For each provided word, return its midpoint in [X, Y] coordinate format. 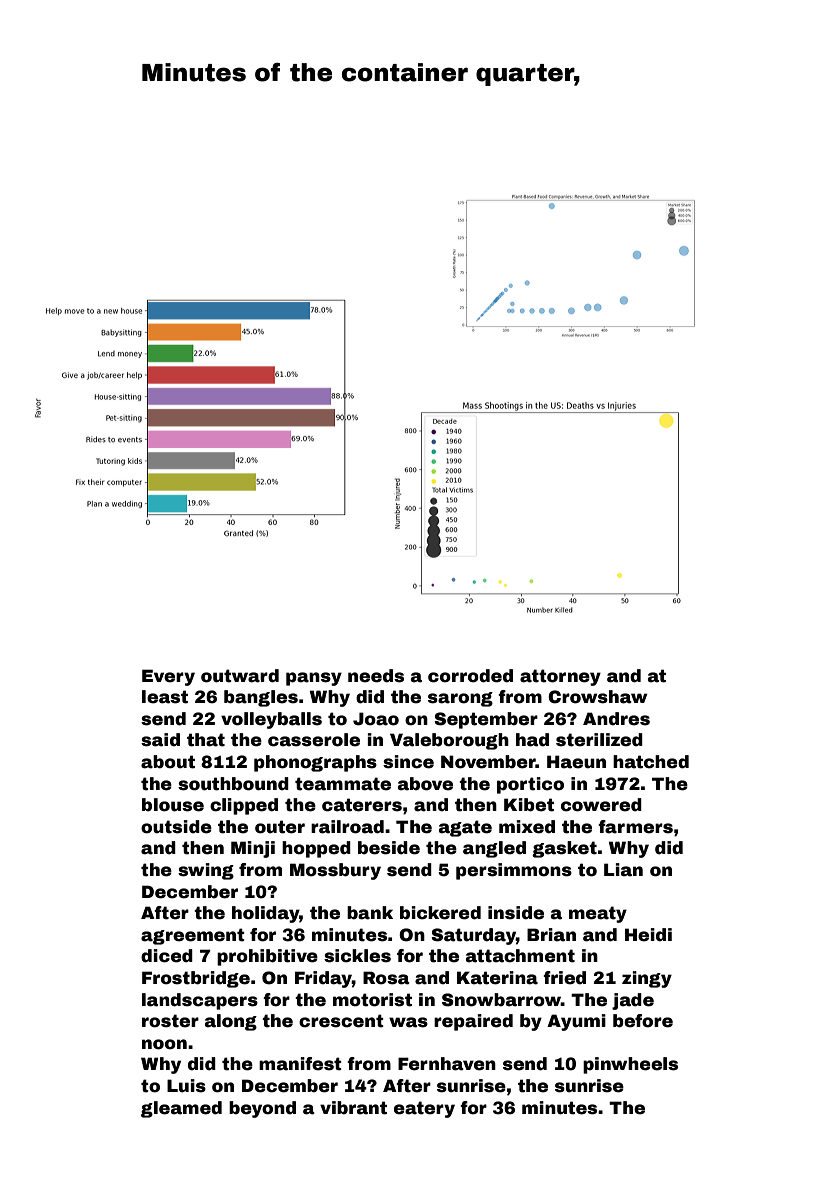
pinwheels [630, 1065]
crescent [341, 1021]
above [425, 784]
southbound [233, 784]
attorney [560, 677]
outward [240, 676]
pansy [314, 679]
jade [633, 1001]
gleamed [181, 1109]
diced [167, 956]
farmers [635, 827]
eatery [424, 1109]
